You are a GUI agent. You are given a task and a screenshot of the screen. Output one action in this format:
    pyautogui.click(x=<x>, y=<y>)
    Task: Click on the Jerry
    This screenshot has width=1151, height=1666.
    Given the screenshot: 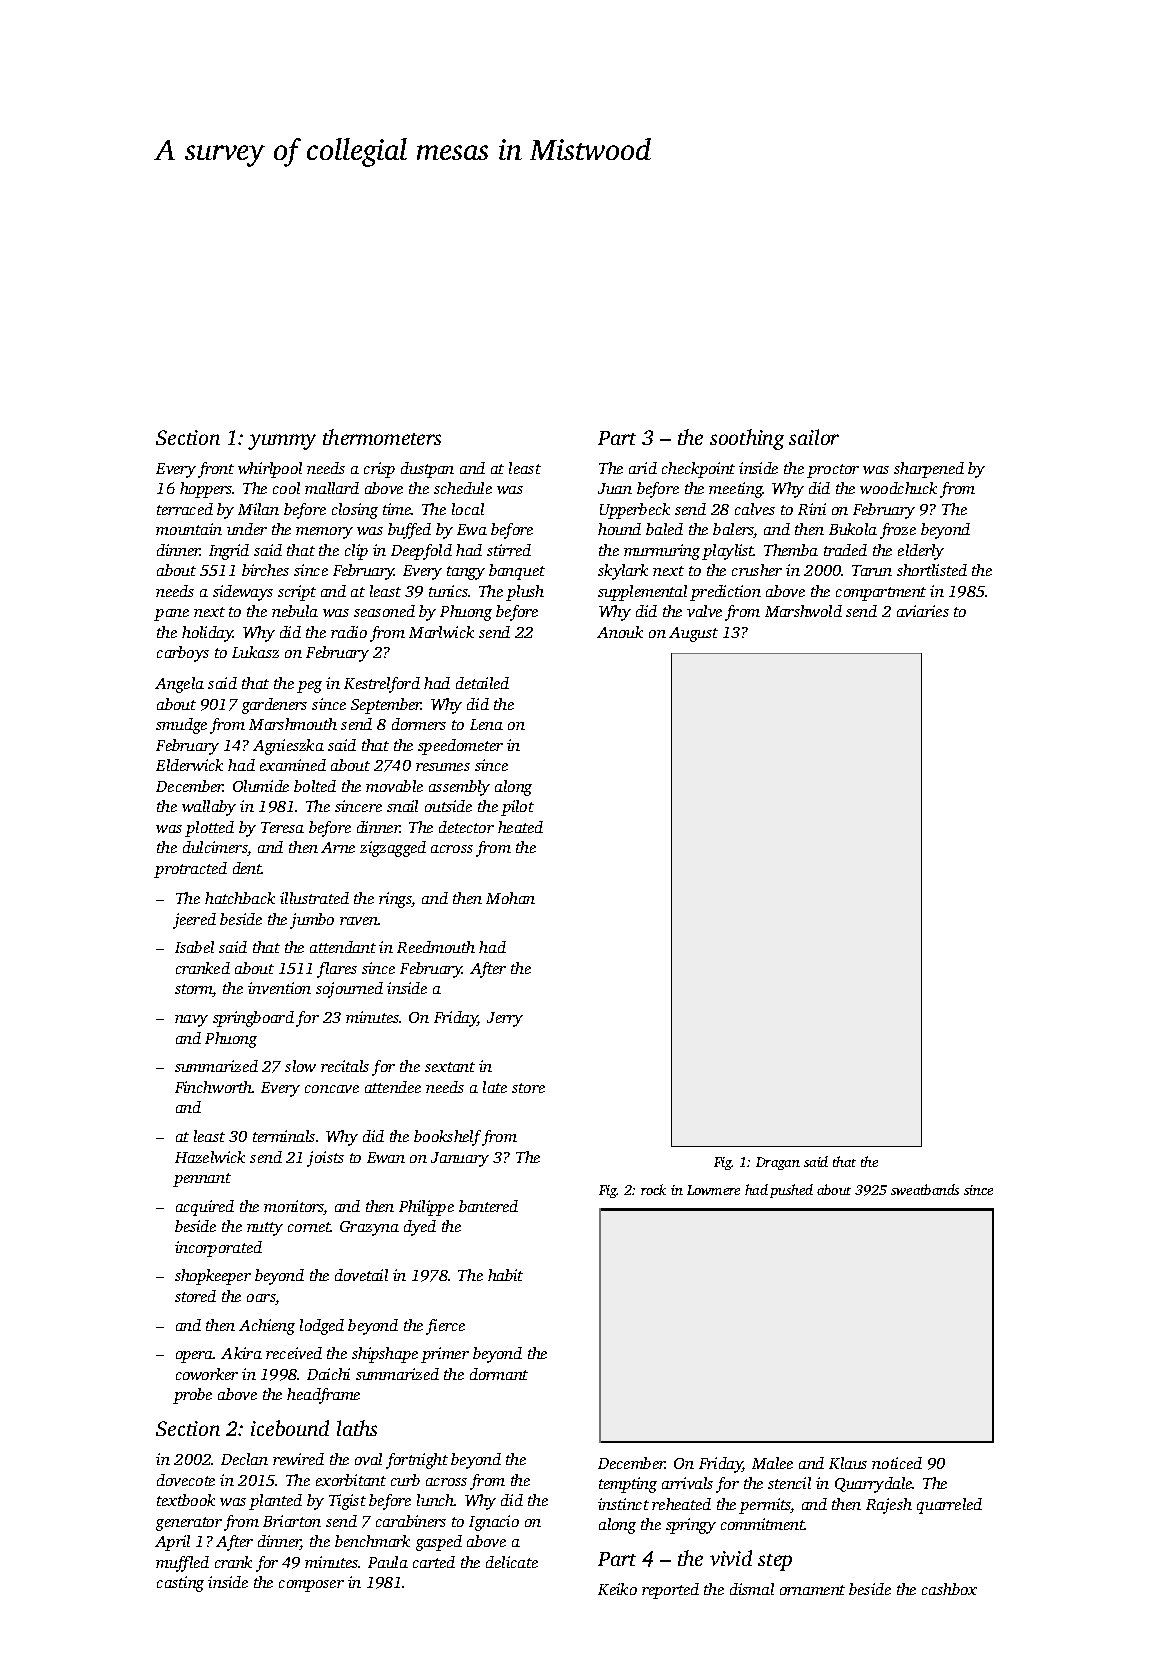 What is the action you would take?
    pyautogui.click(x=505, y=1019)
